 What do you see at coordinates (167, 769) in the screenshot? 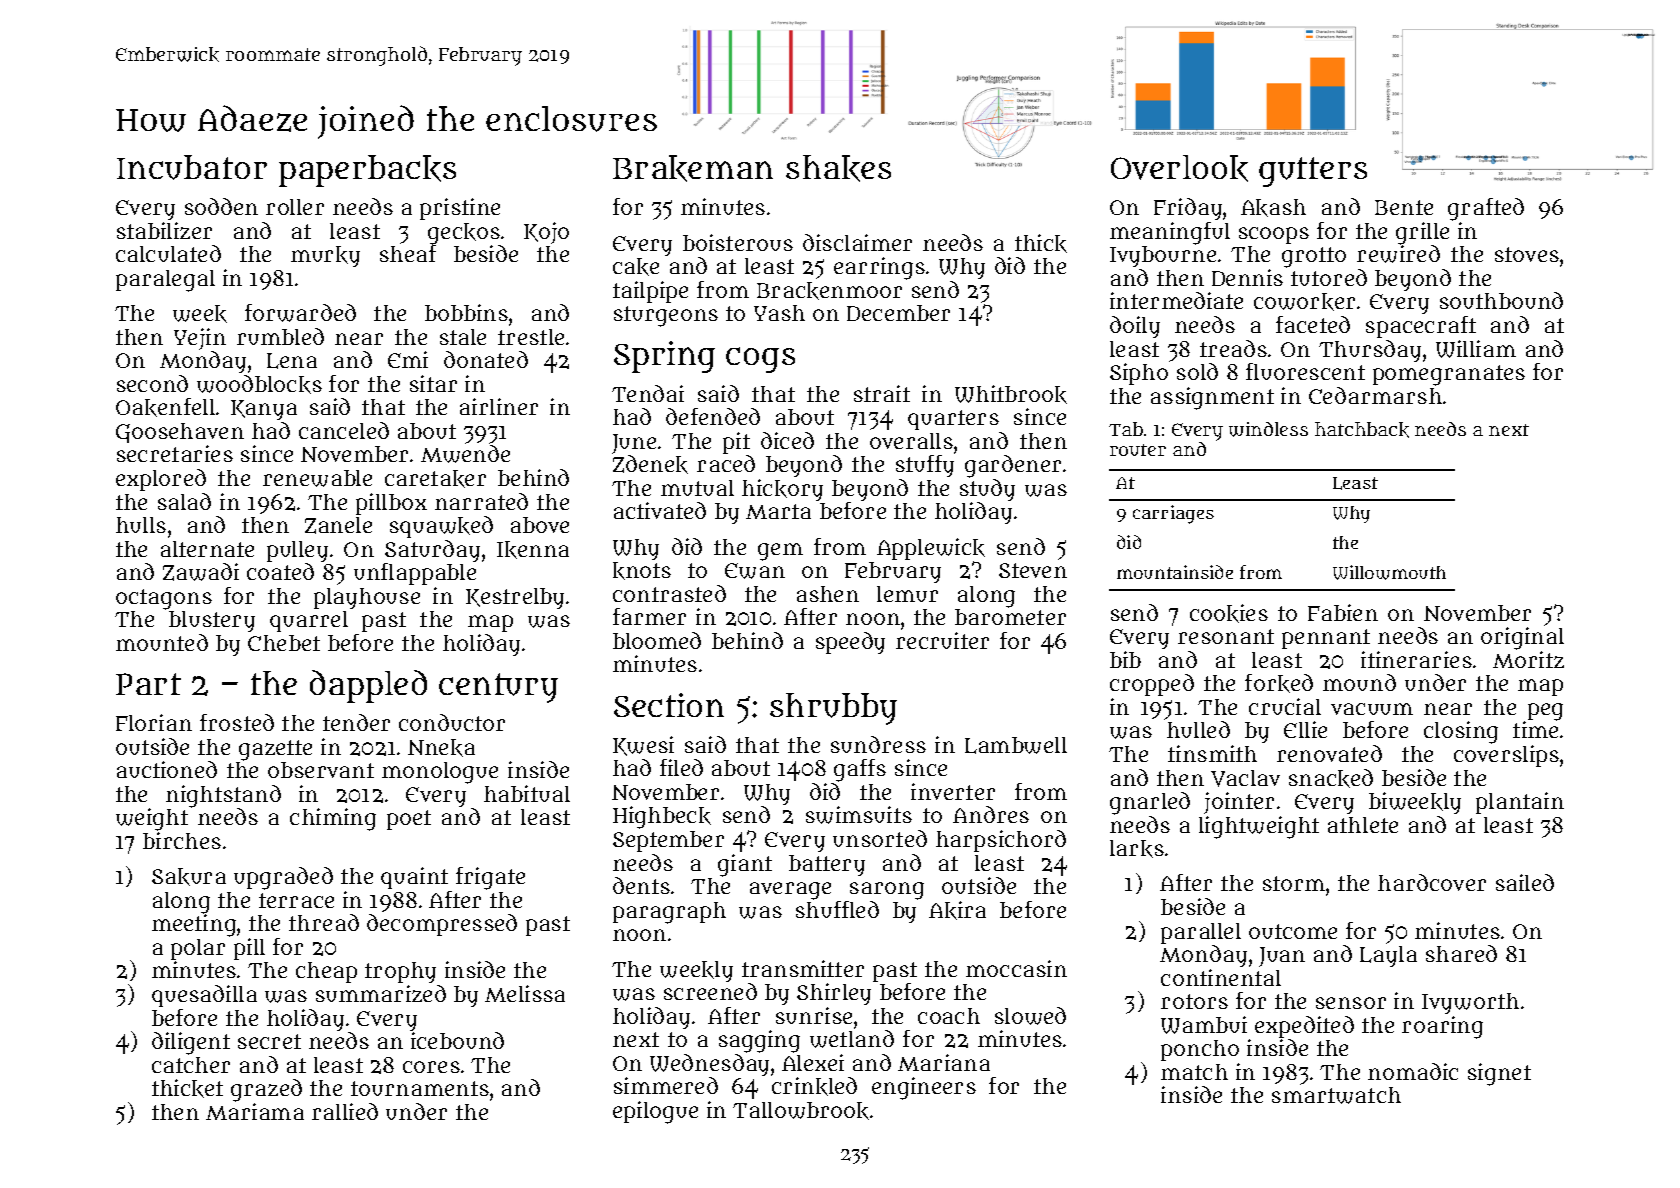
I see `auctioned` at bounding box center [167, 769].
